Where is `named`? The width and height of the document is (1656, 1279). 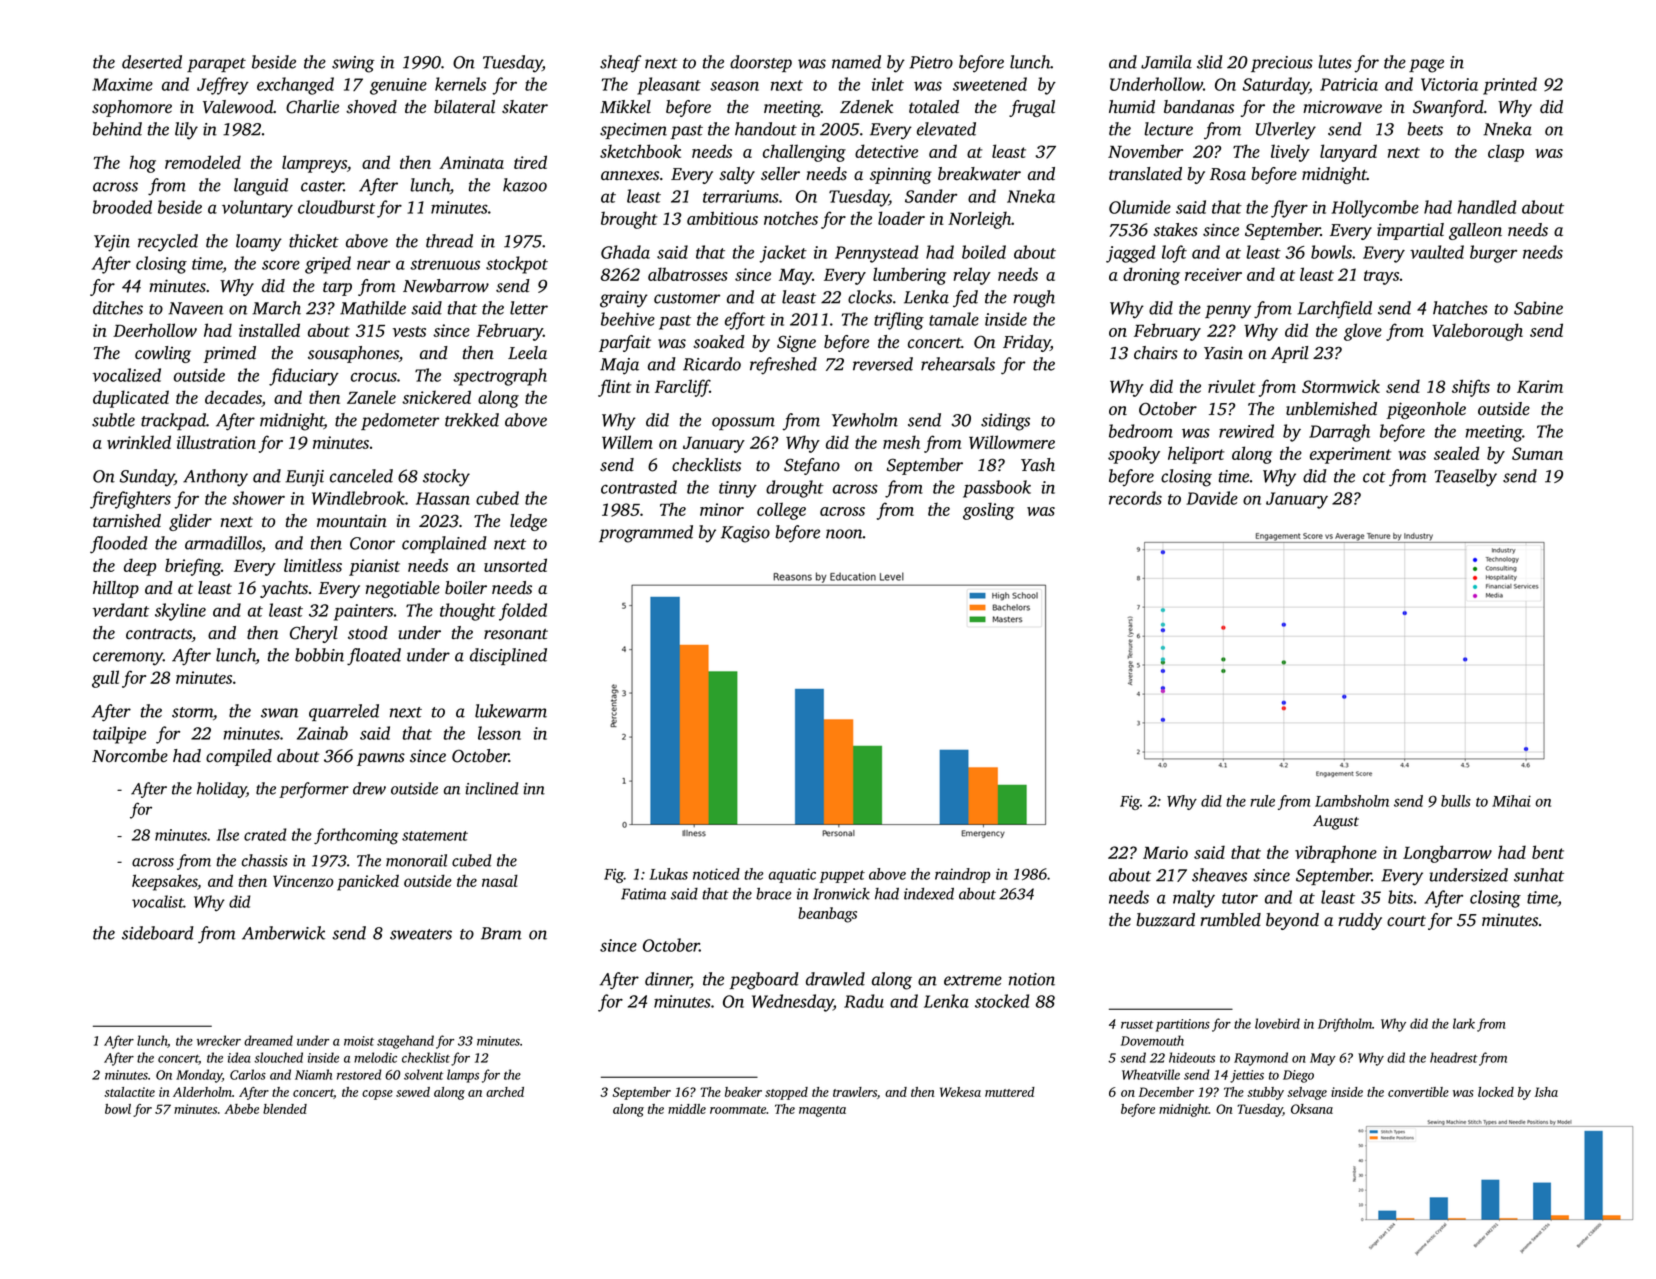 named is located at coordinates (856, 62).
